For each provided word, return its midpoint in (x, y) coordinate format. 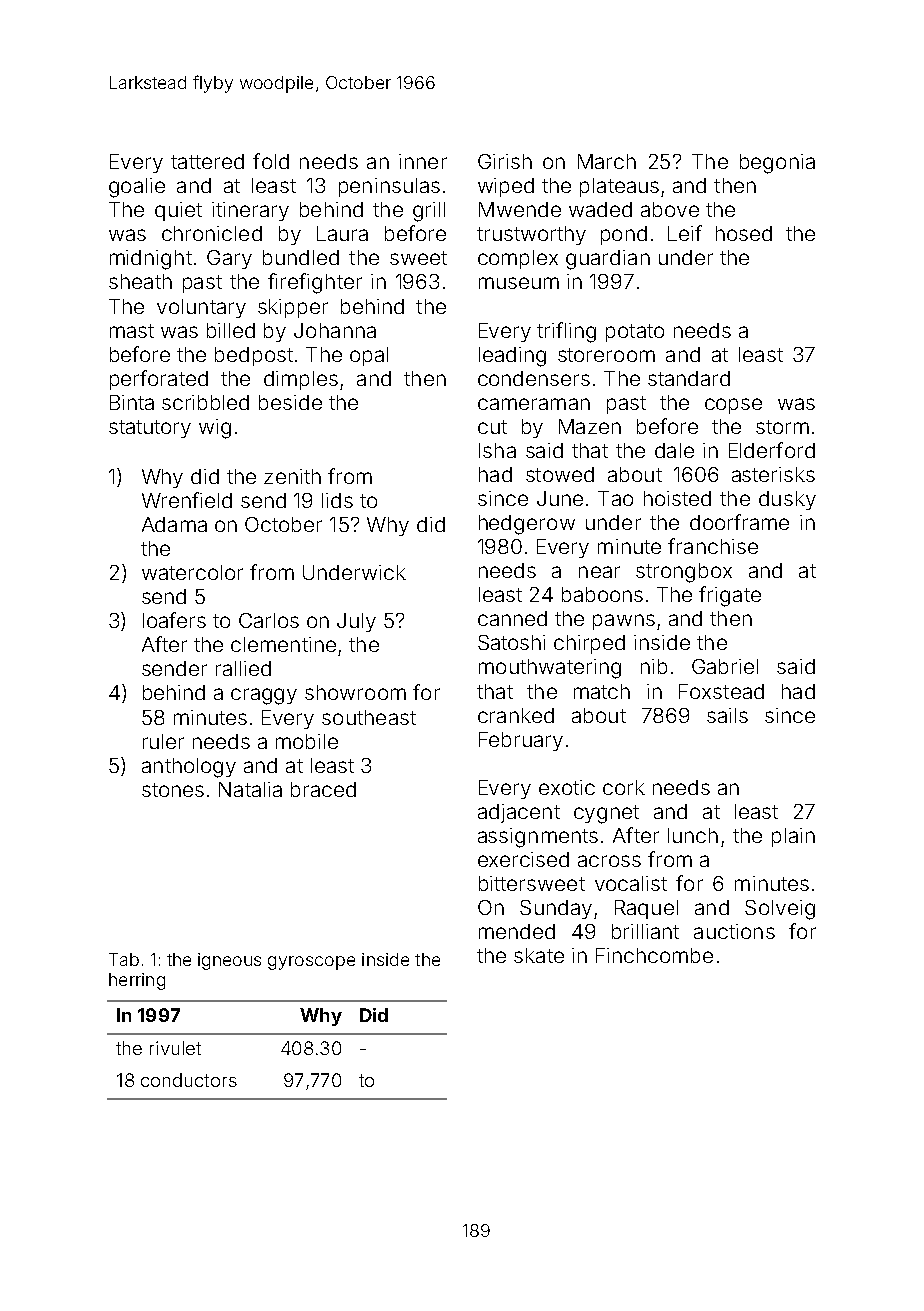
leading (512, 357)
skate (539, 955)
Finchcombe (654, 955)
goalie (137, 188)
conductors (189, 1080)
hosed (744, 233)
